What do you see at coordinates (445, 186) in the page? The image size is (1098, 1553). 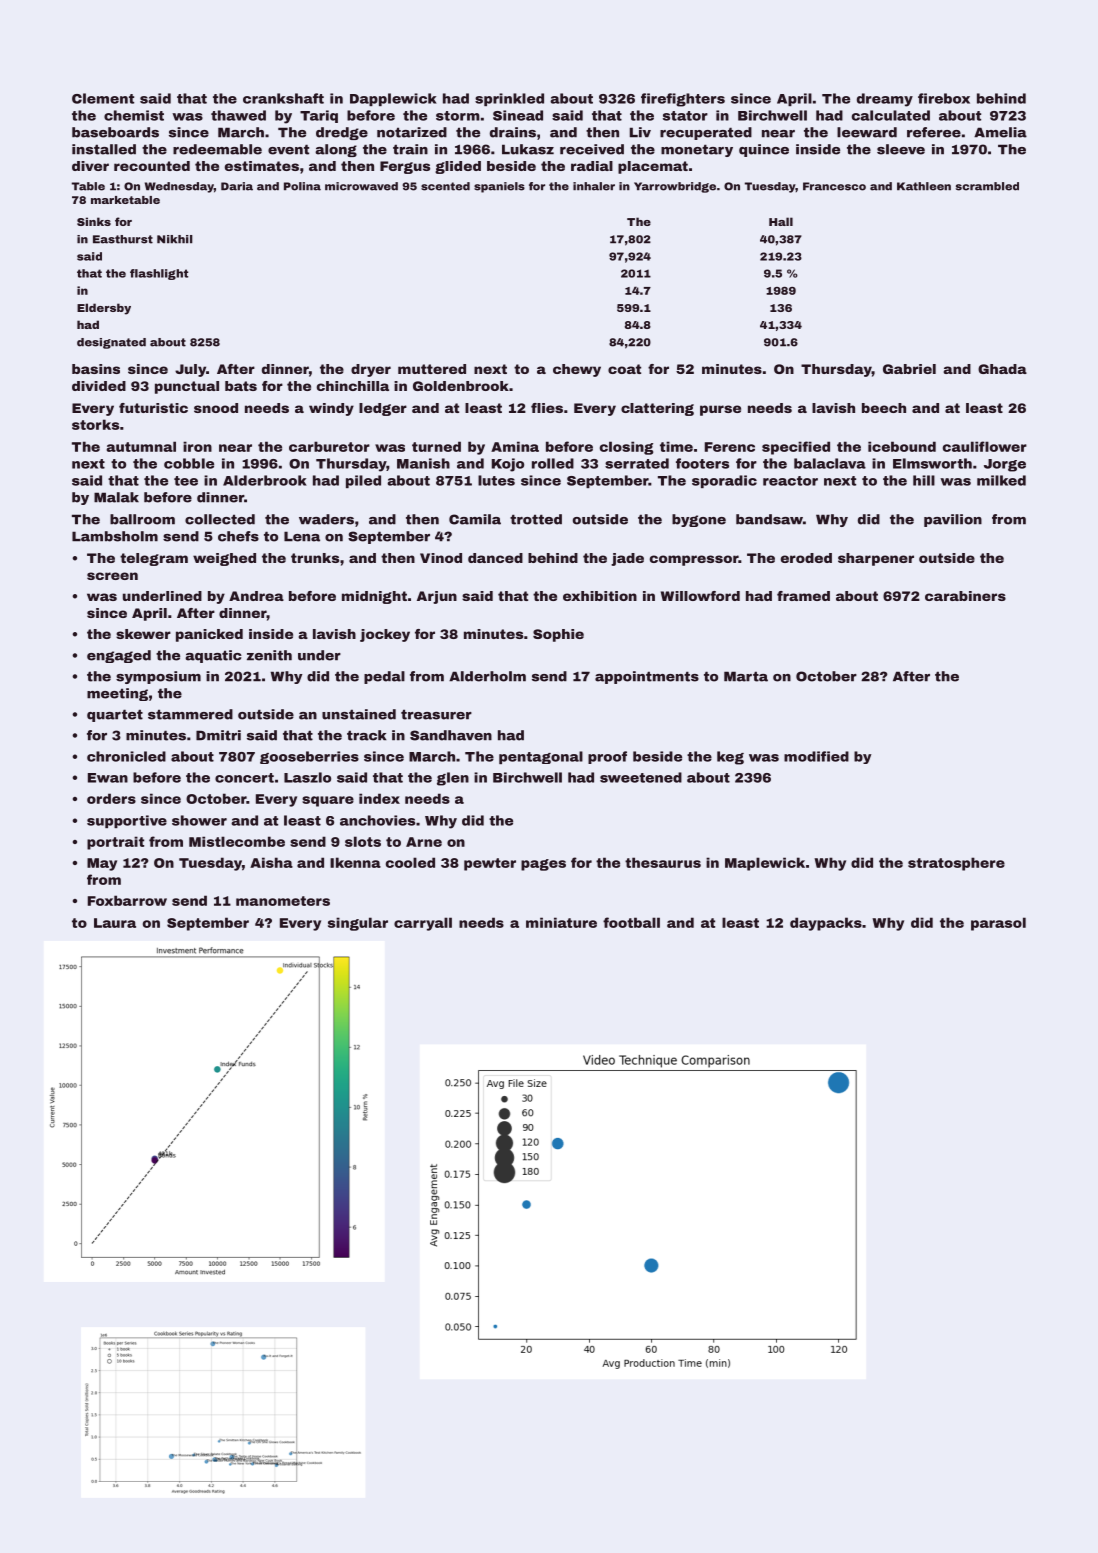 I see `scented` at bounding box center [445, 186].
